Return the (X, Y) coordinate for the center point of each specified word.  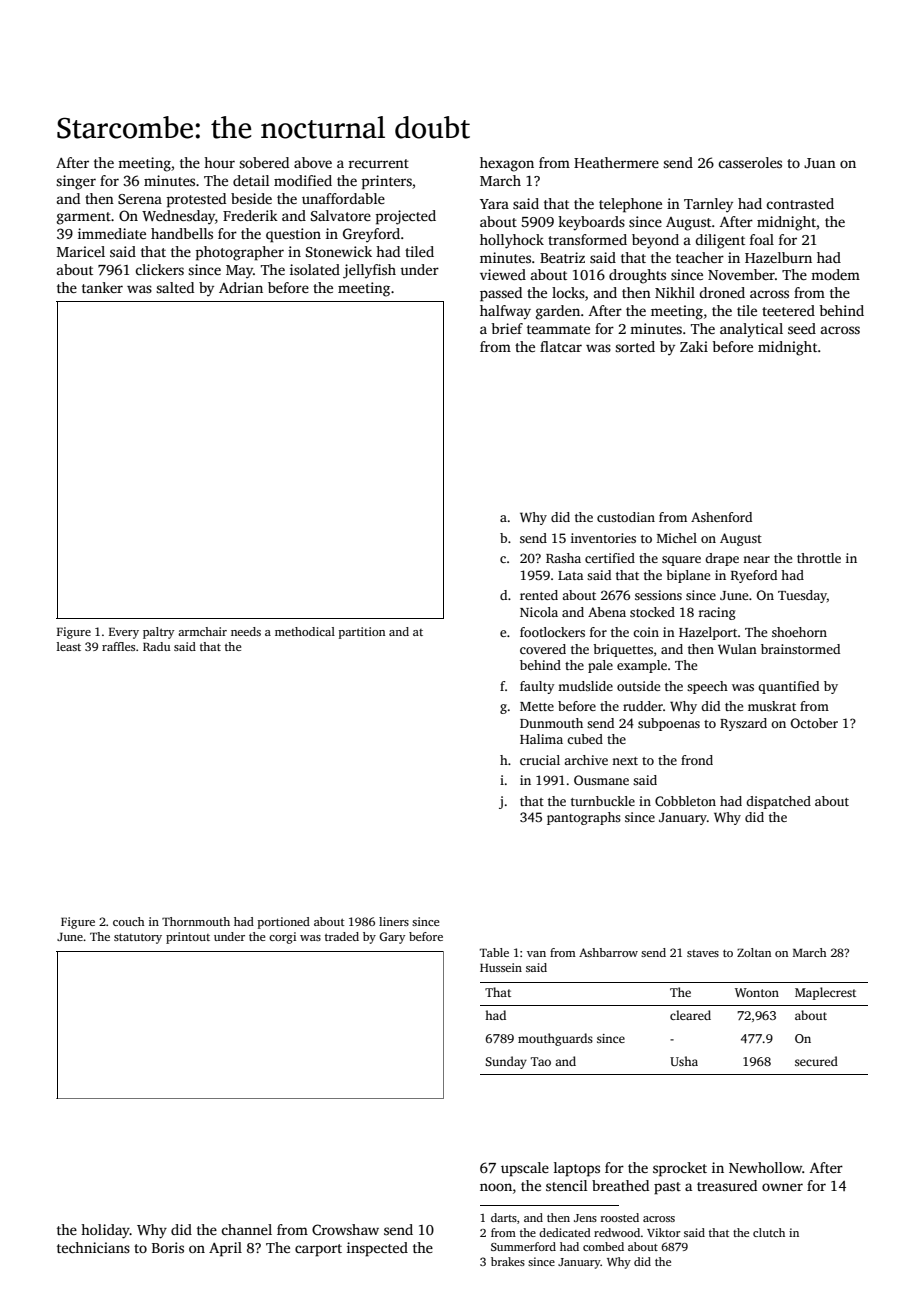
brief (507, 328)
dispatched (778, 802)
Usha (684, 1061)
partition (362, 633)
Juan (820, 163)
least (69, 646)
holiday (105, 1231)
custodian (626, 517)
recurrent (378, 163)
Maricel (81, 251)
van (536, 954)
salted (175, 287)
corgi (282, 938)
